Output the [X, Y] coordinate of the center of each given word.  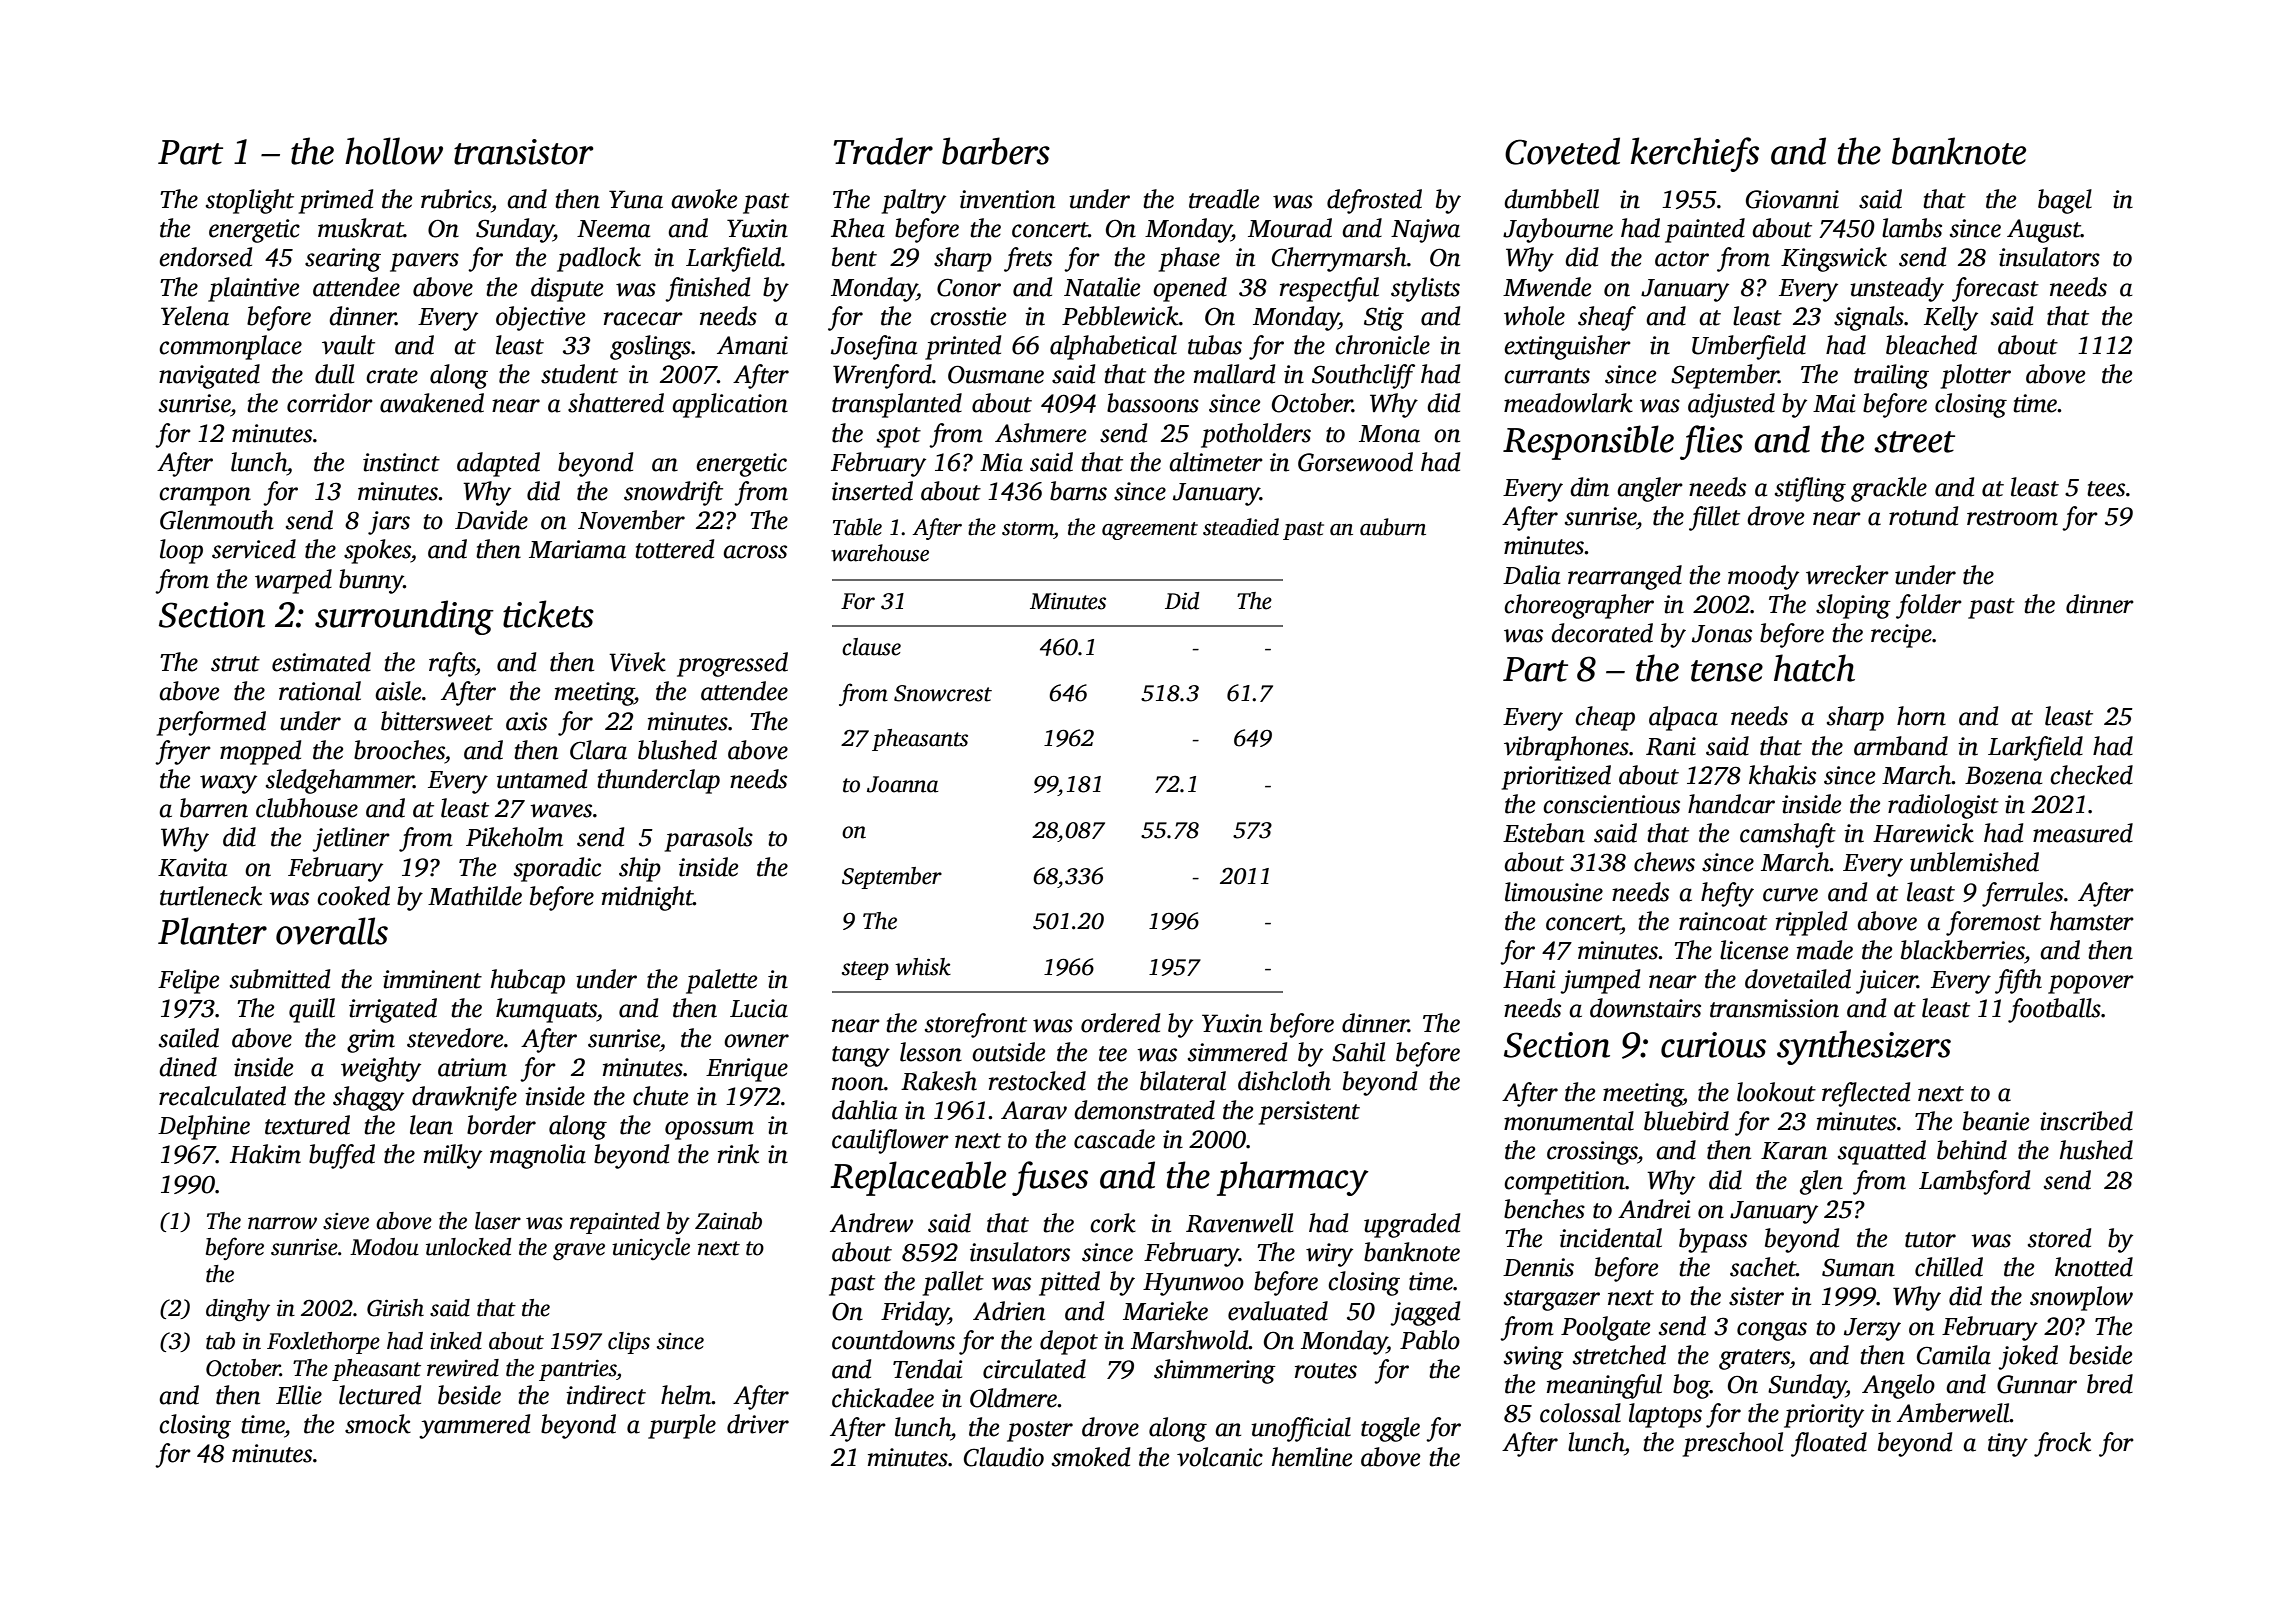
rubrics [456, 199]
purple [682, 1426]
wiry [1329, 1255]
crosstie [968, 316]
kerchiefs [1695, 154]
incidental [1611, 1238]
